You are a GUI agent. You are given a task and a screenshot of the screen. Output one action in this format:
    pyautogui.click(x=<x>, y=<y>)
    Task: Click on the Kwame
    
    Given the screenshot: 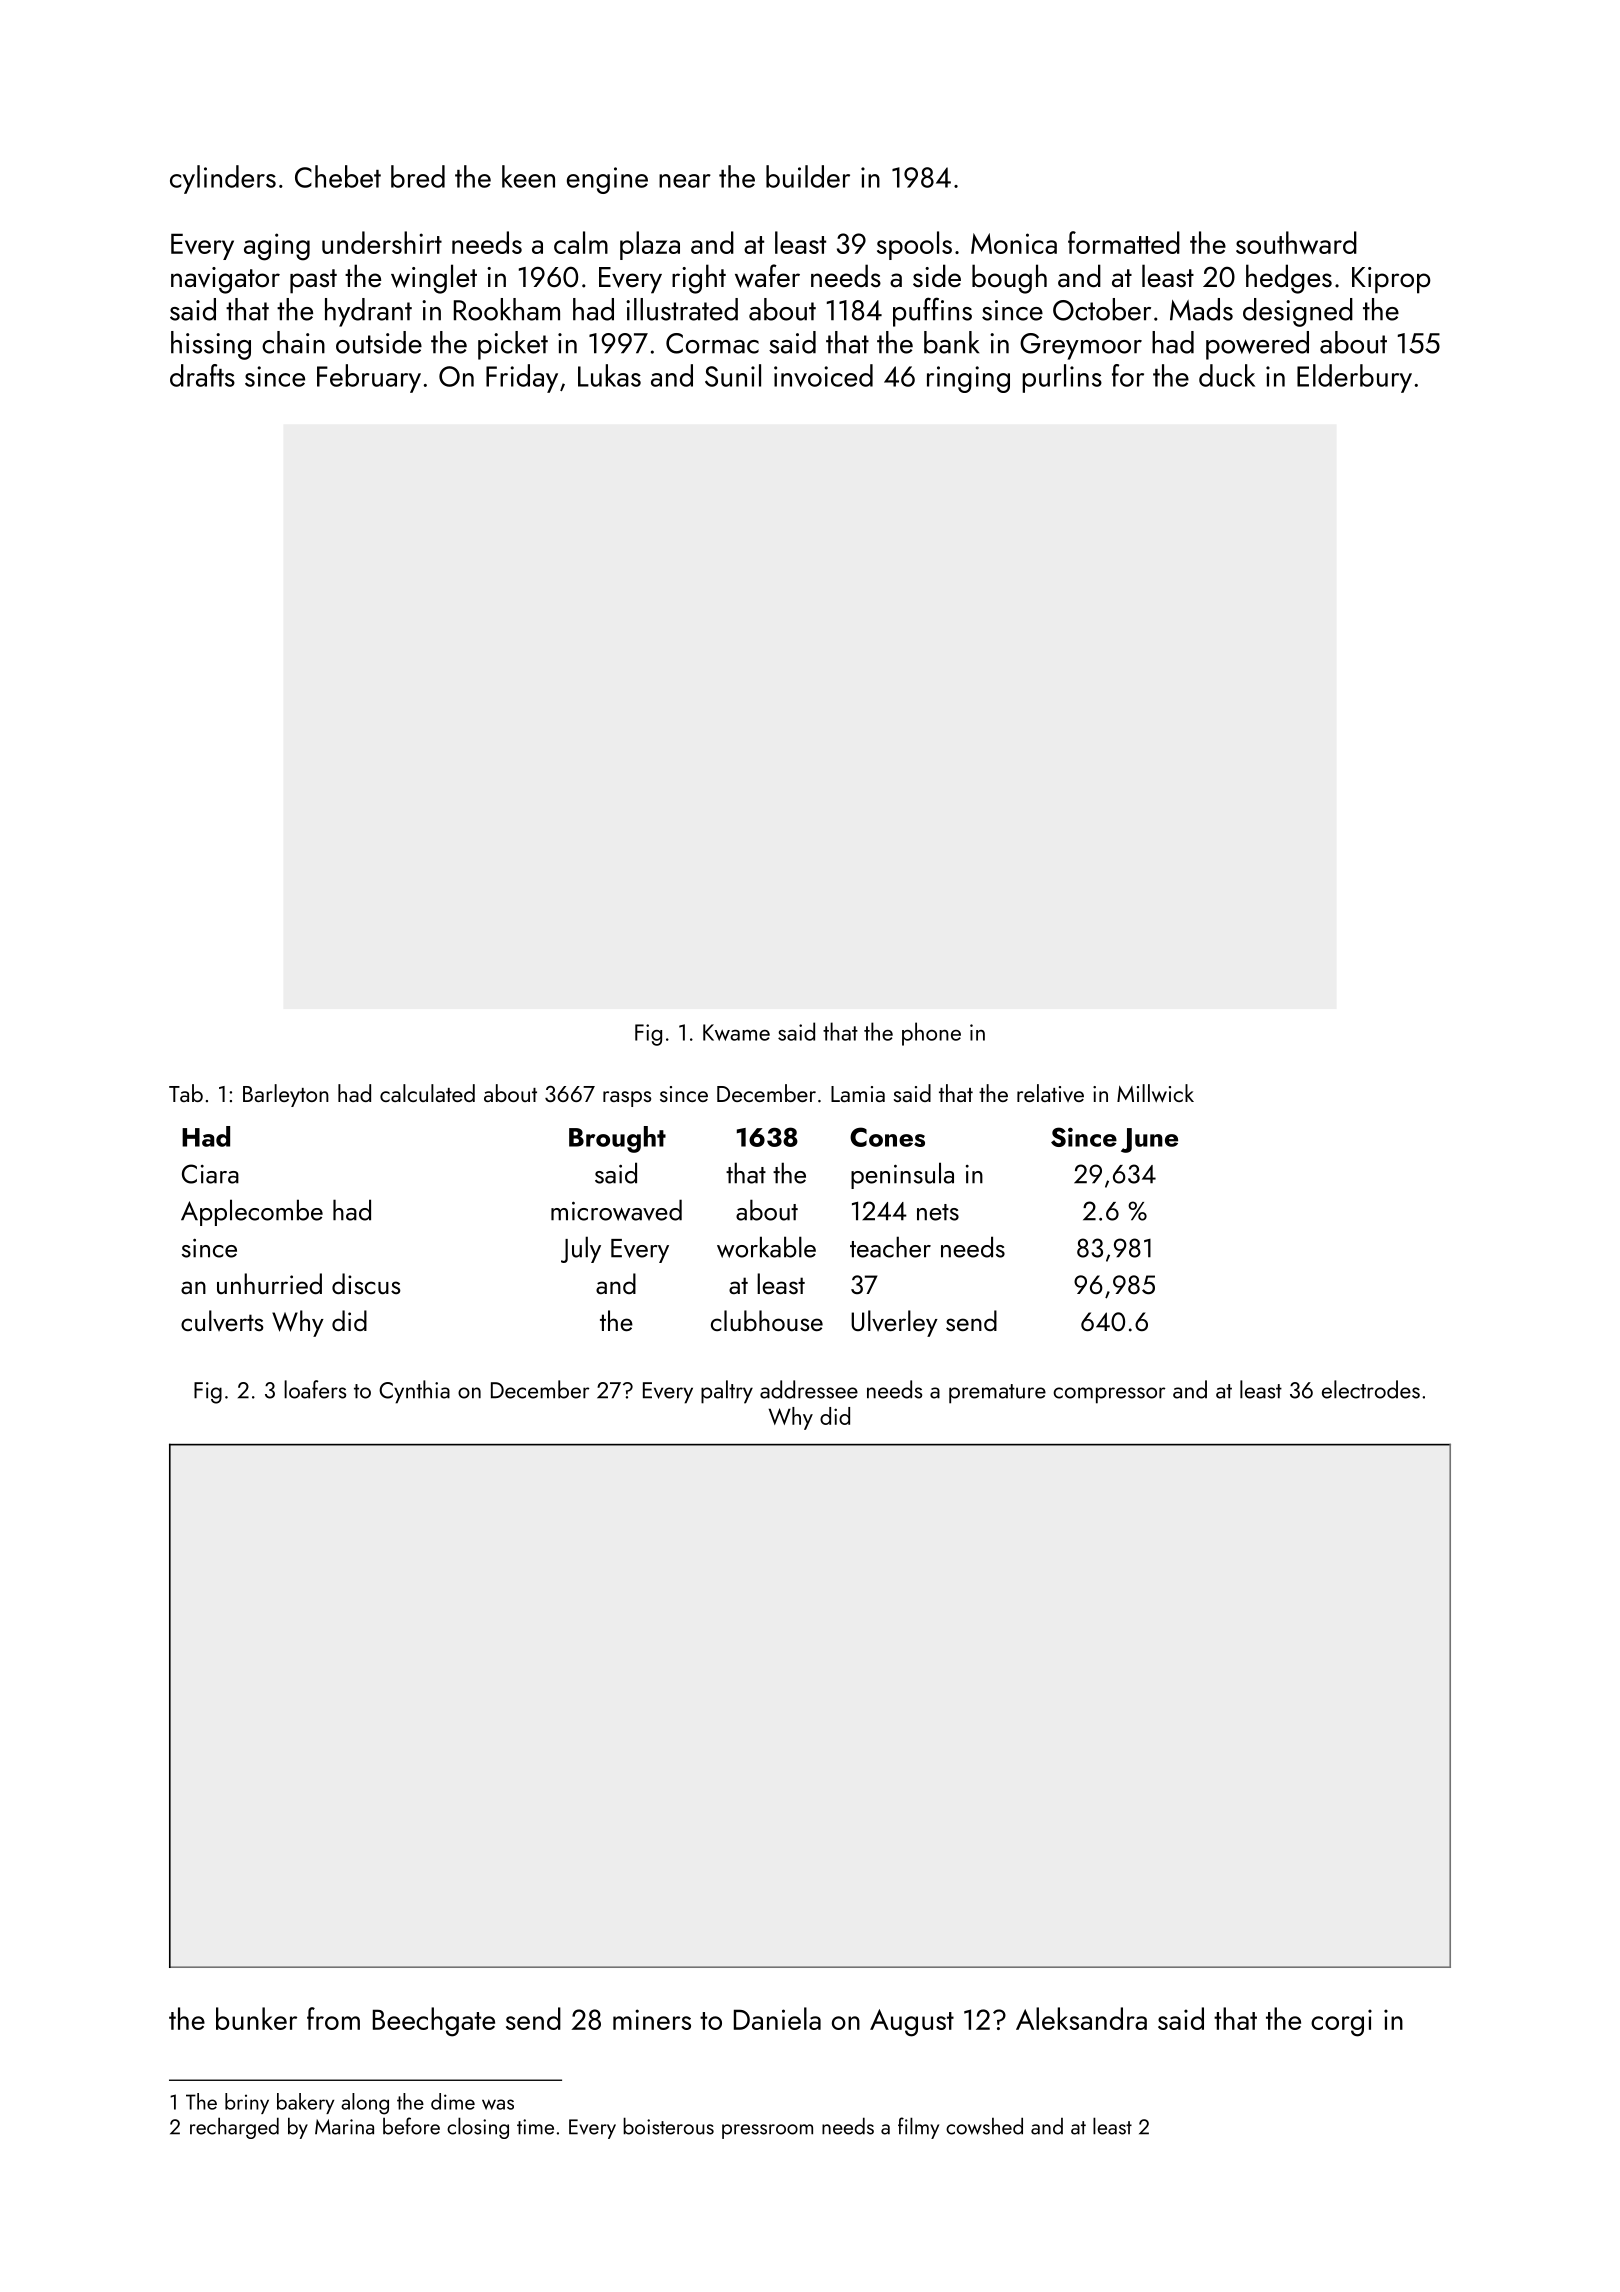 What is the action you would take?
    pyautogui.click(x=736, y=1032)
